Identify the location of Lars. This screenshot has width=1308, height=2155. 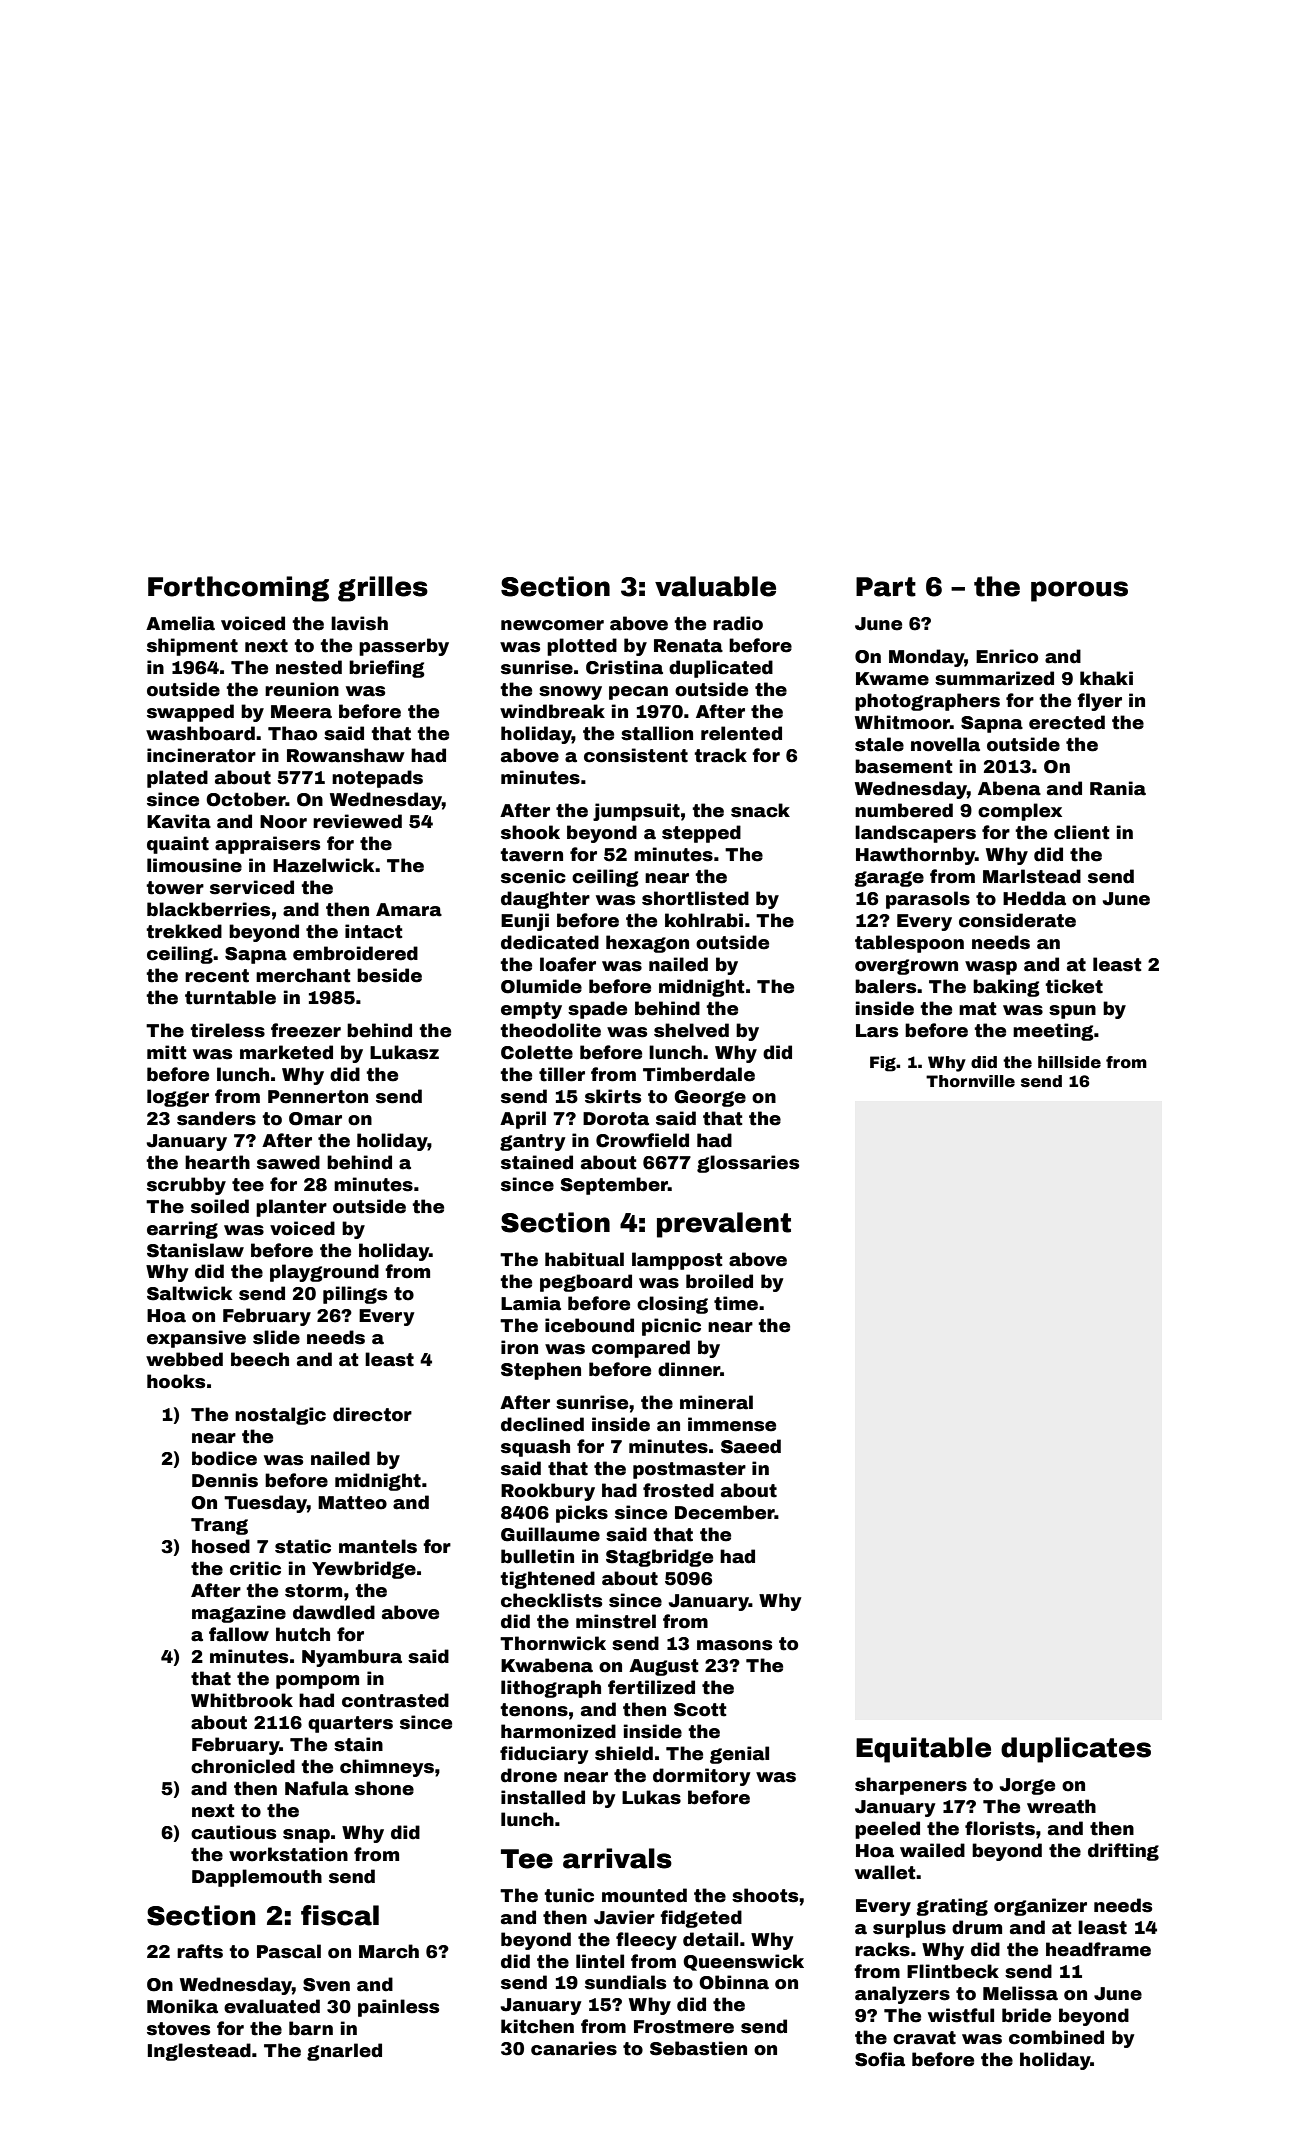
(877, 1031).
